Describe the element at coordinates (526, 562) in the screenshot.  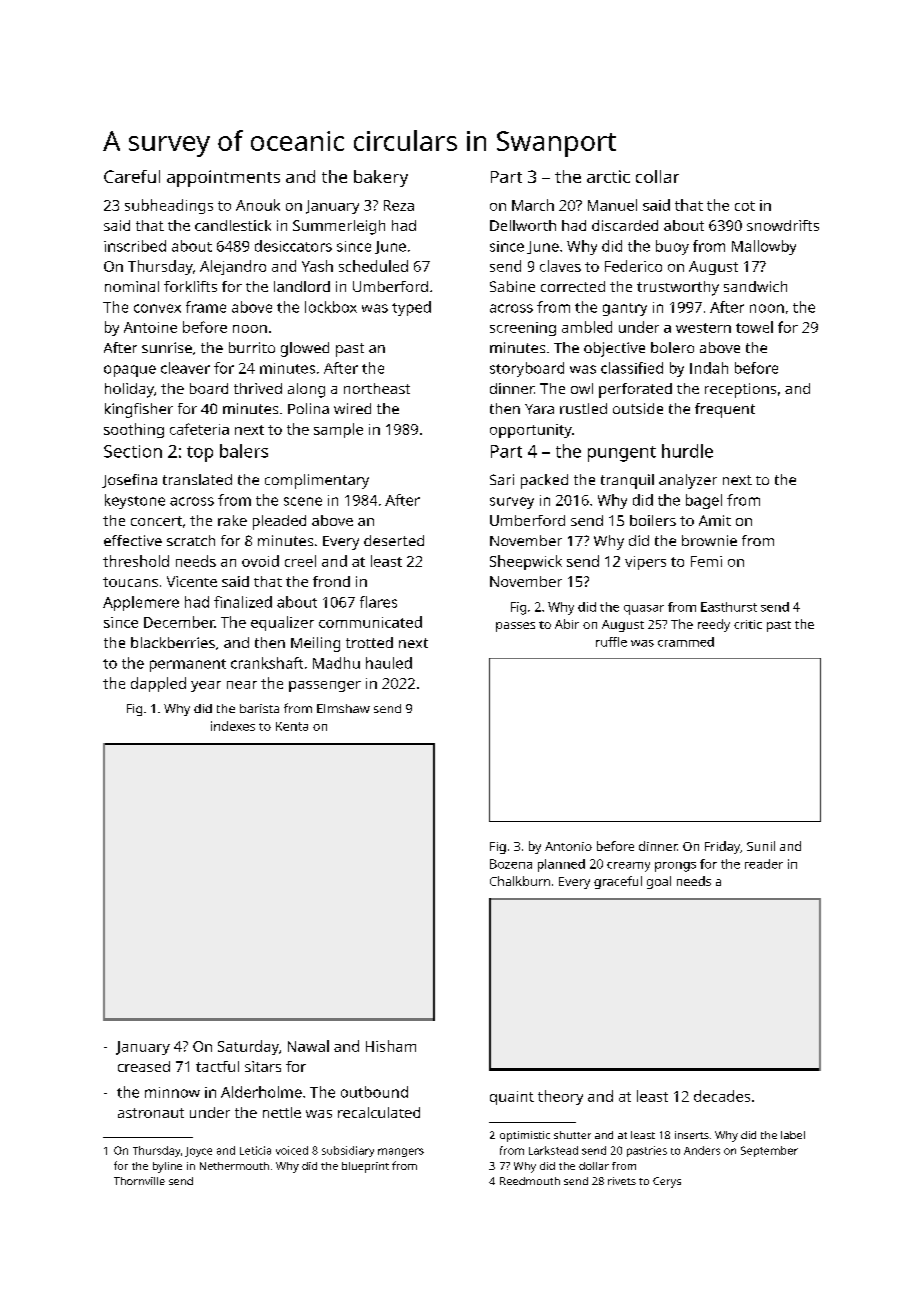
I see `Sheepwick` at that location.
